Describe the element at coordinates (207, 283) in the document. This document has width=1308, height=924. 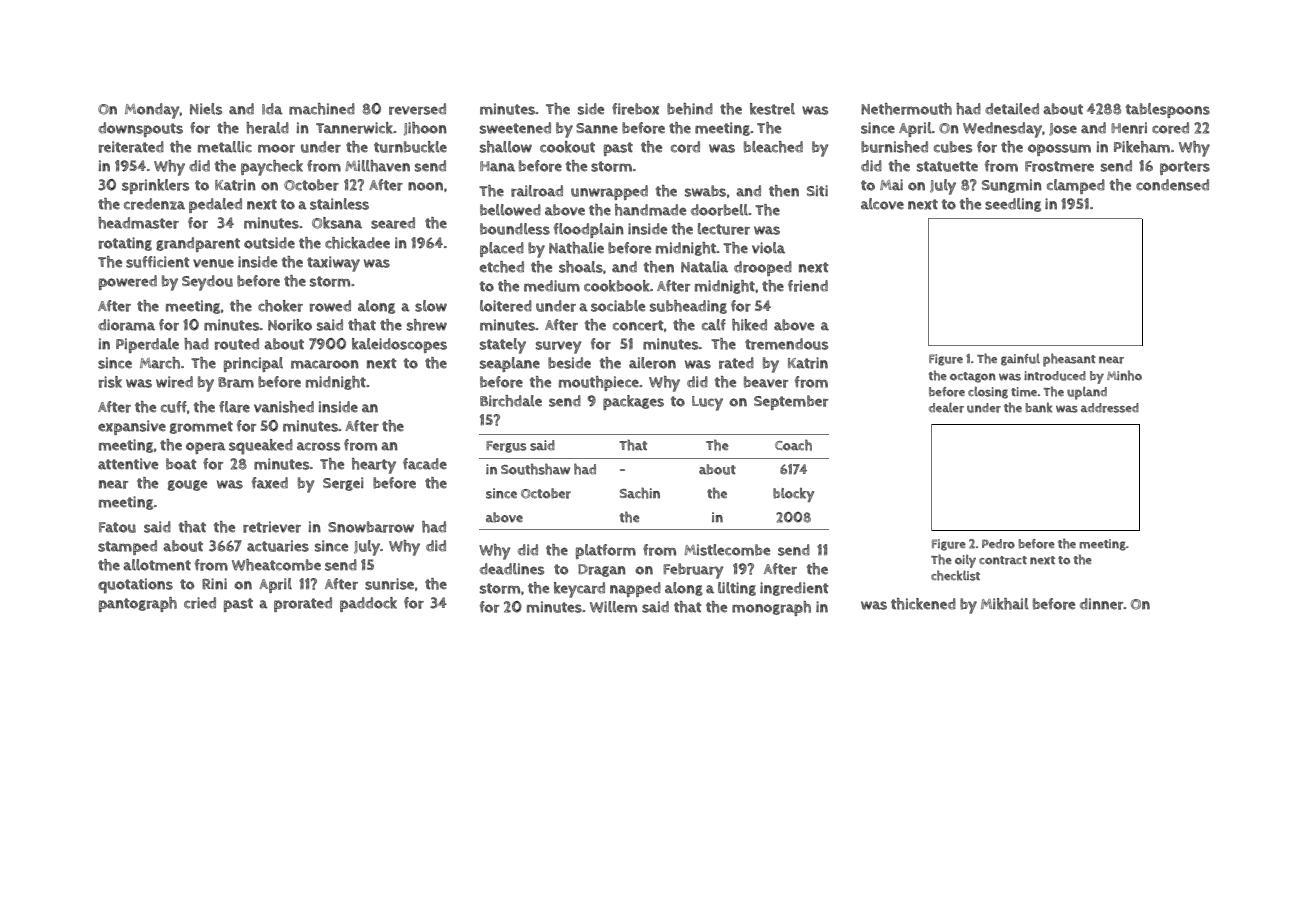
I see `Seydou` at that location.
